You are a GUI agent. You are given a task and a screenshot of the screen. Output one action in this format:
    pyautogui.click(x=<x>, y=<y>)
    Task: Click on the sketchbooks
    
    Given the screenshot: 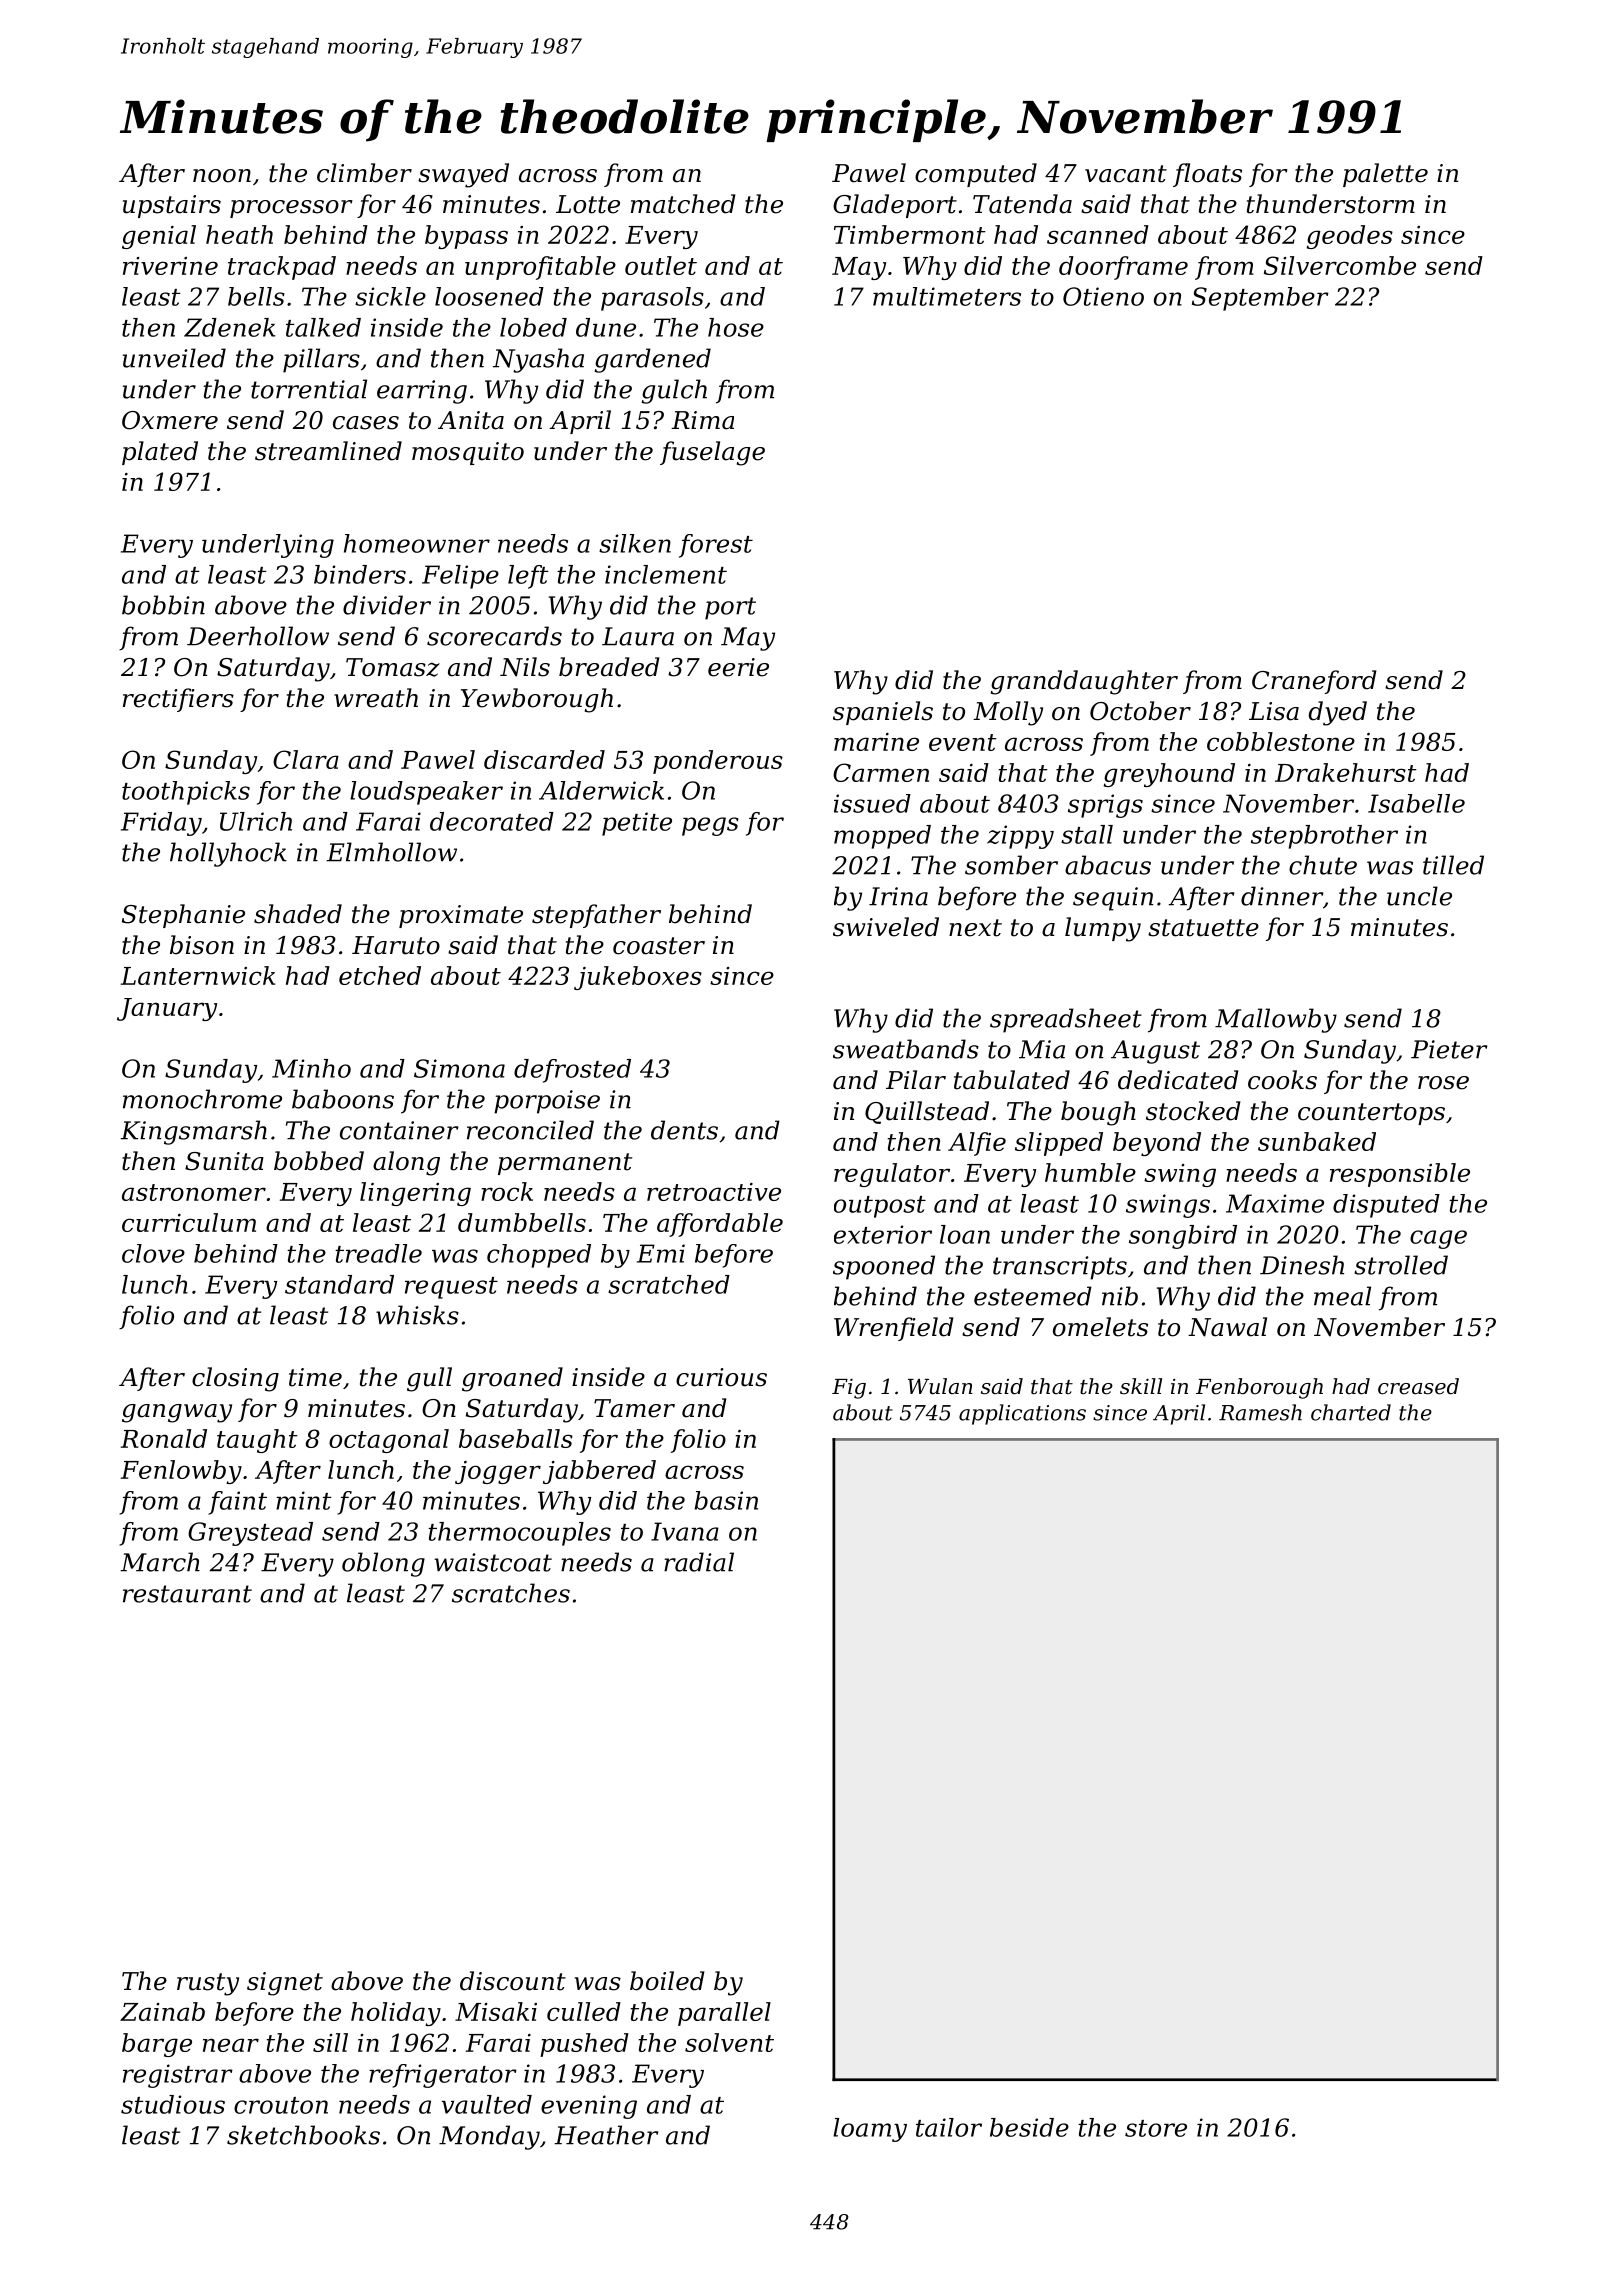 What is the action you would take?
    pyautogui.click(x=303, y=2135)
